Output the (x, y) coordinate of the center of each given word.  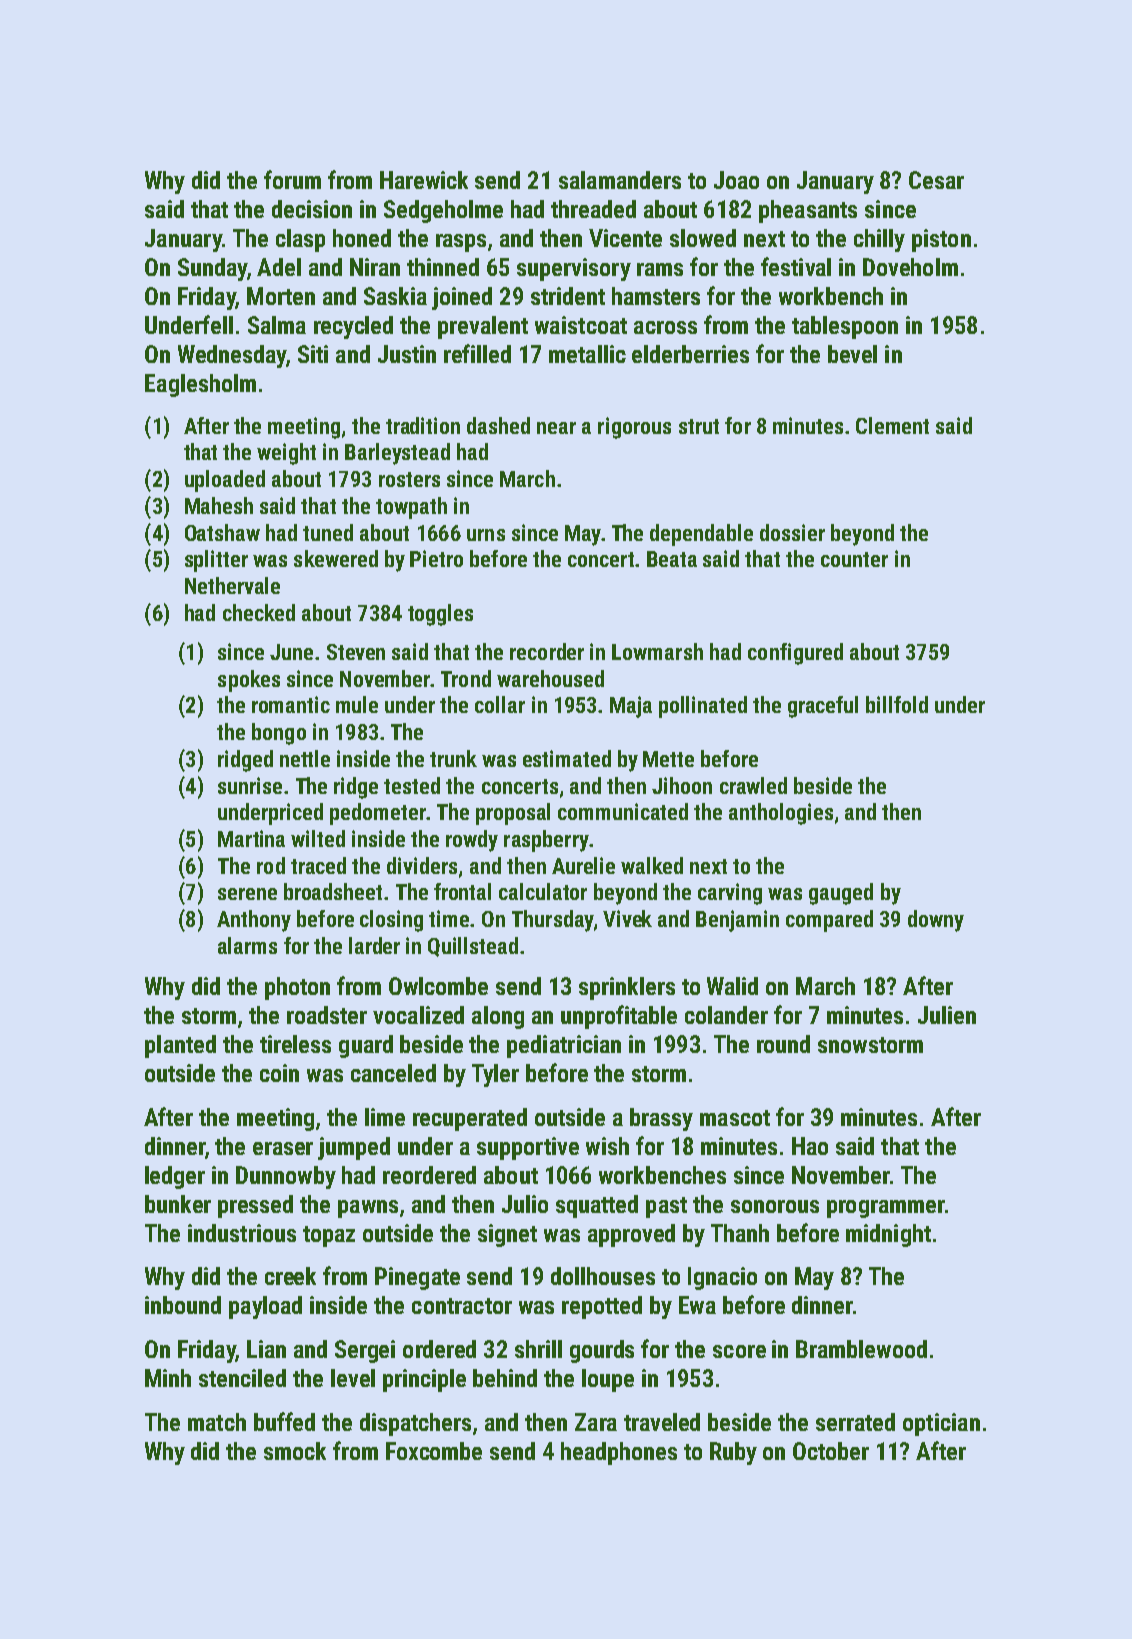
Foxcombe (434, 1451)
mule (357, 704)
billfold (897, 704)
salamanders (620, 180)
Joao (736, 180)
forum (292, 179)
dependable (701, 535)
